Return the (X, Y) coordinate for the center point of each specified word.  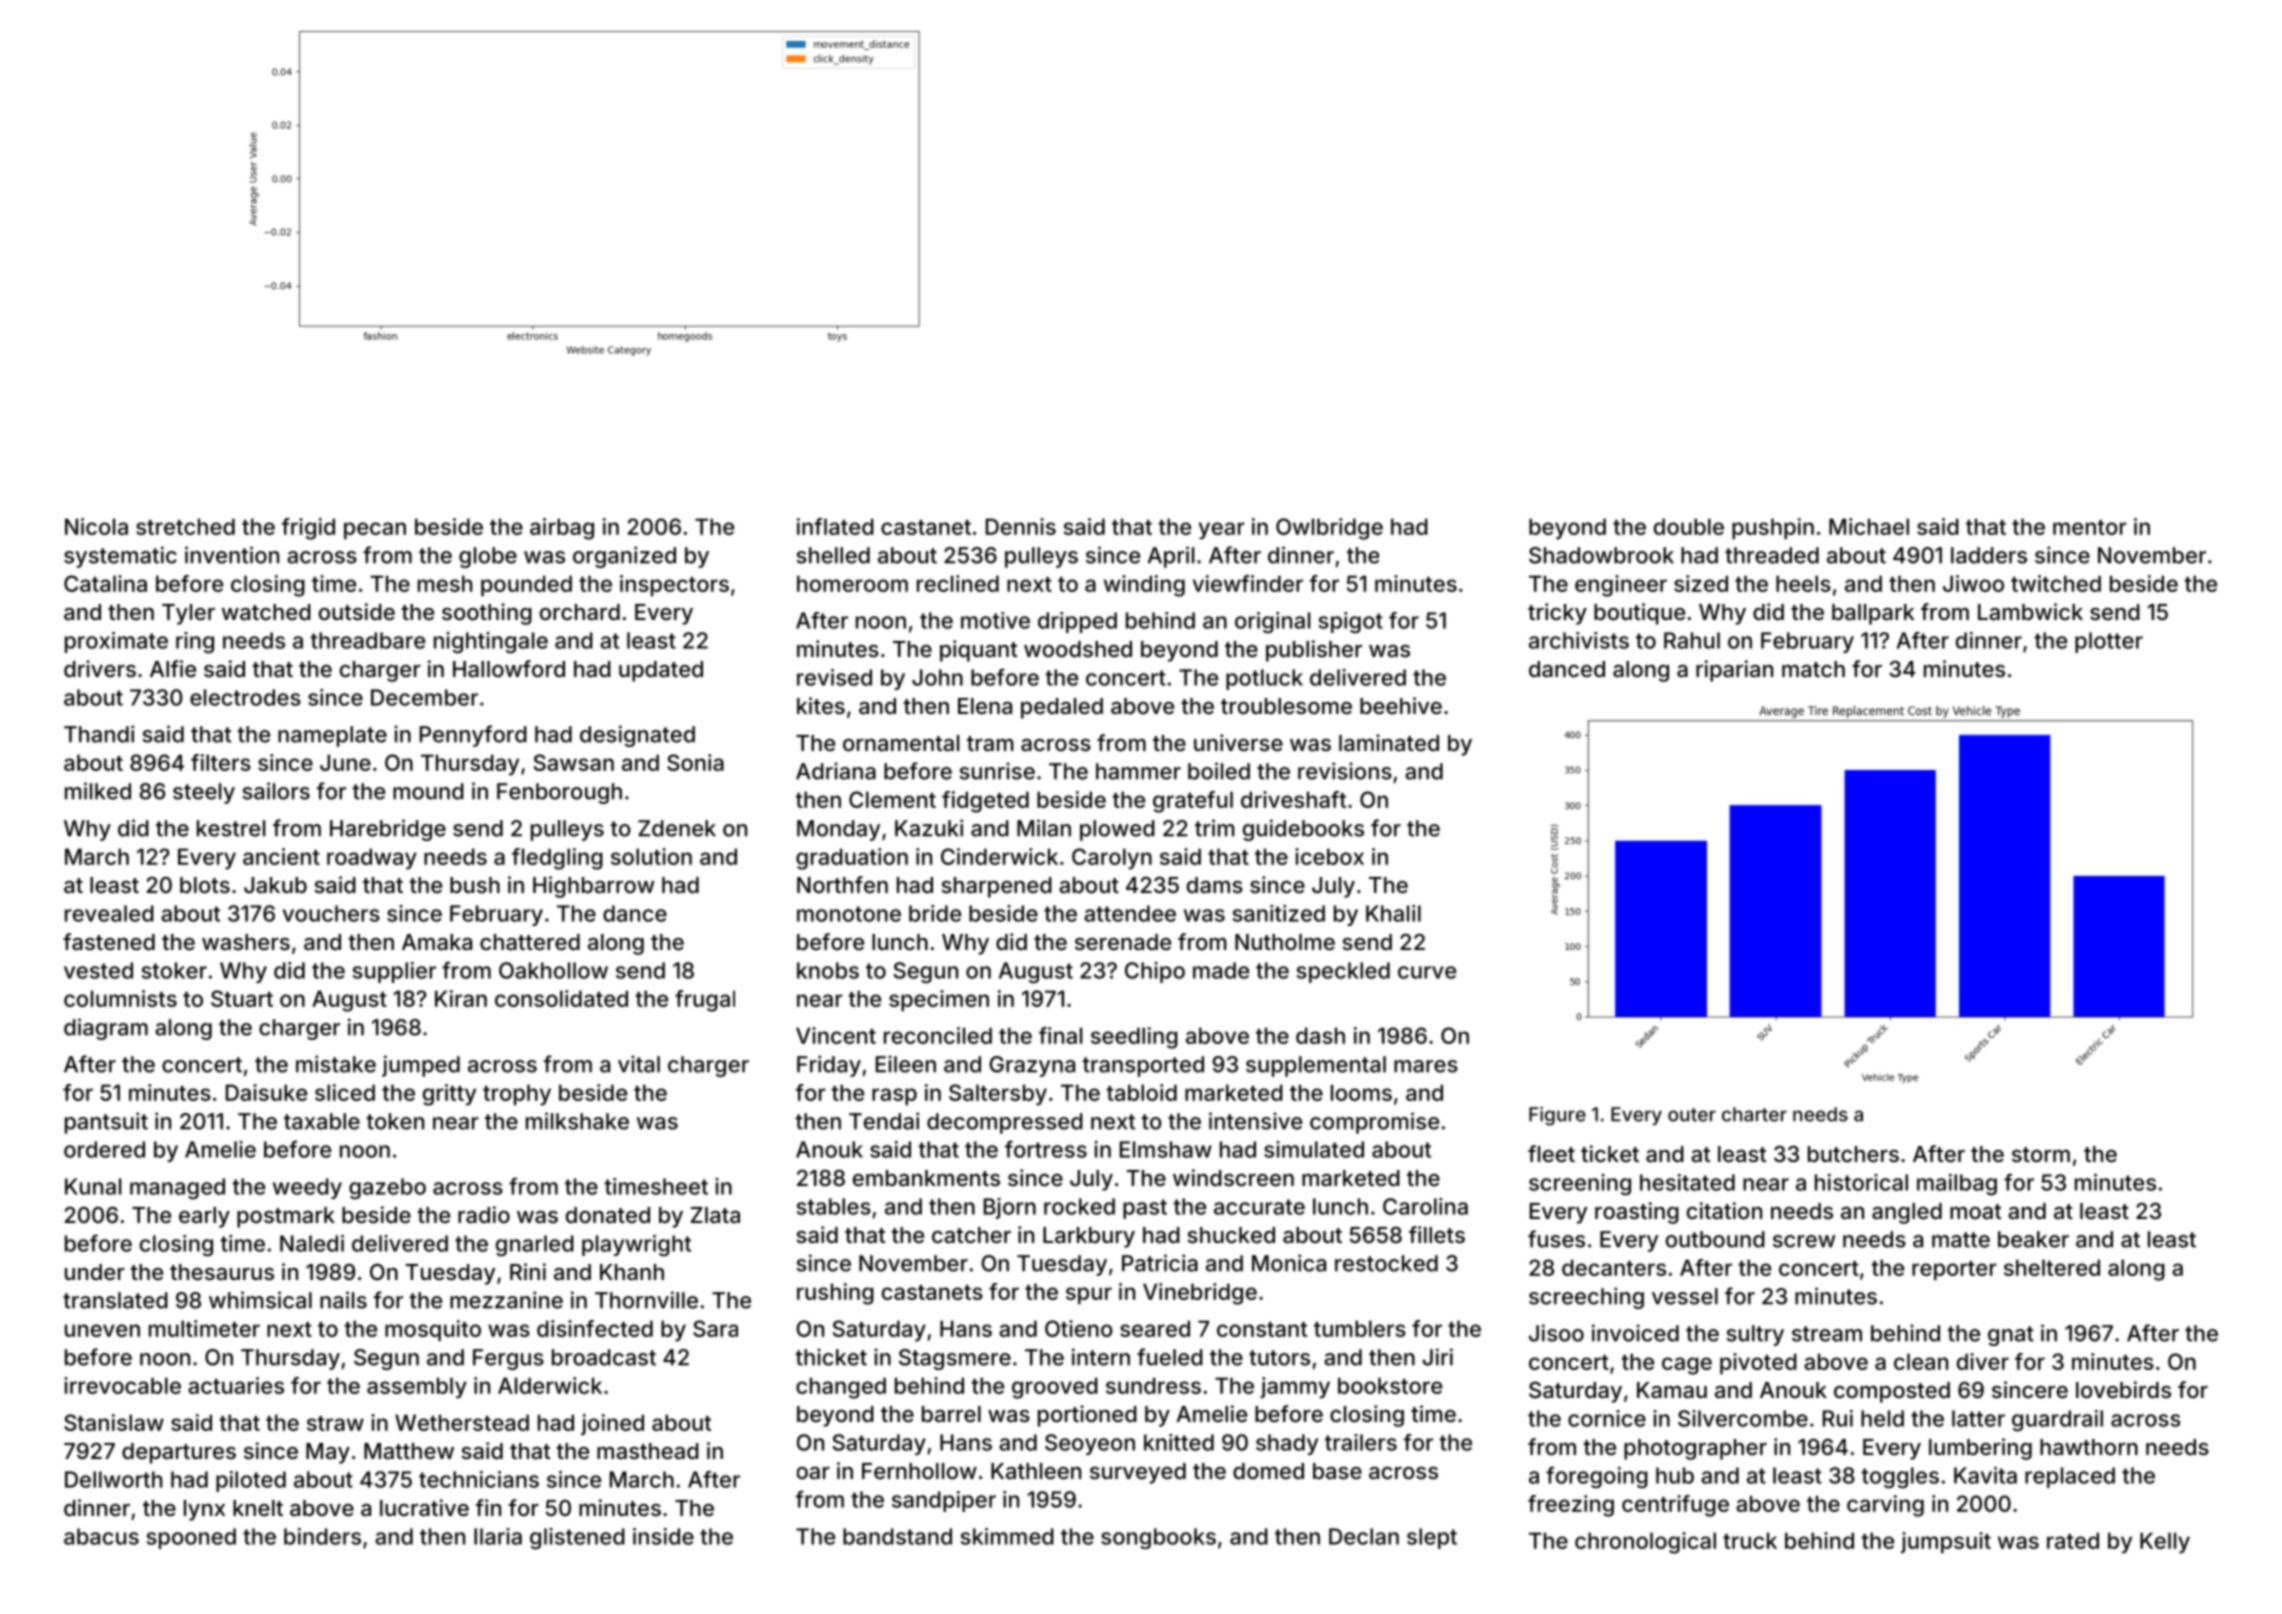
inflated (835, 526)
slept (1432, 1538)
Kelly (2165, 1543)
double (1689, 526)
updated (661, 671)
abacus (101, 1536)
